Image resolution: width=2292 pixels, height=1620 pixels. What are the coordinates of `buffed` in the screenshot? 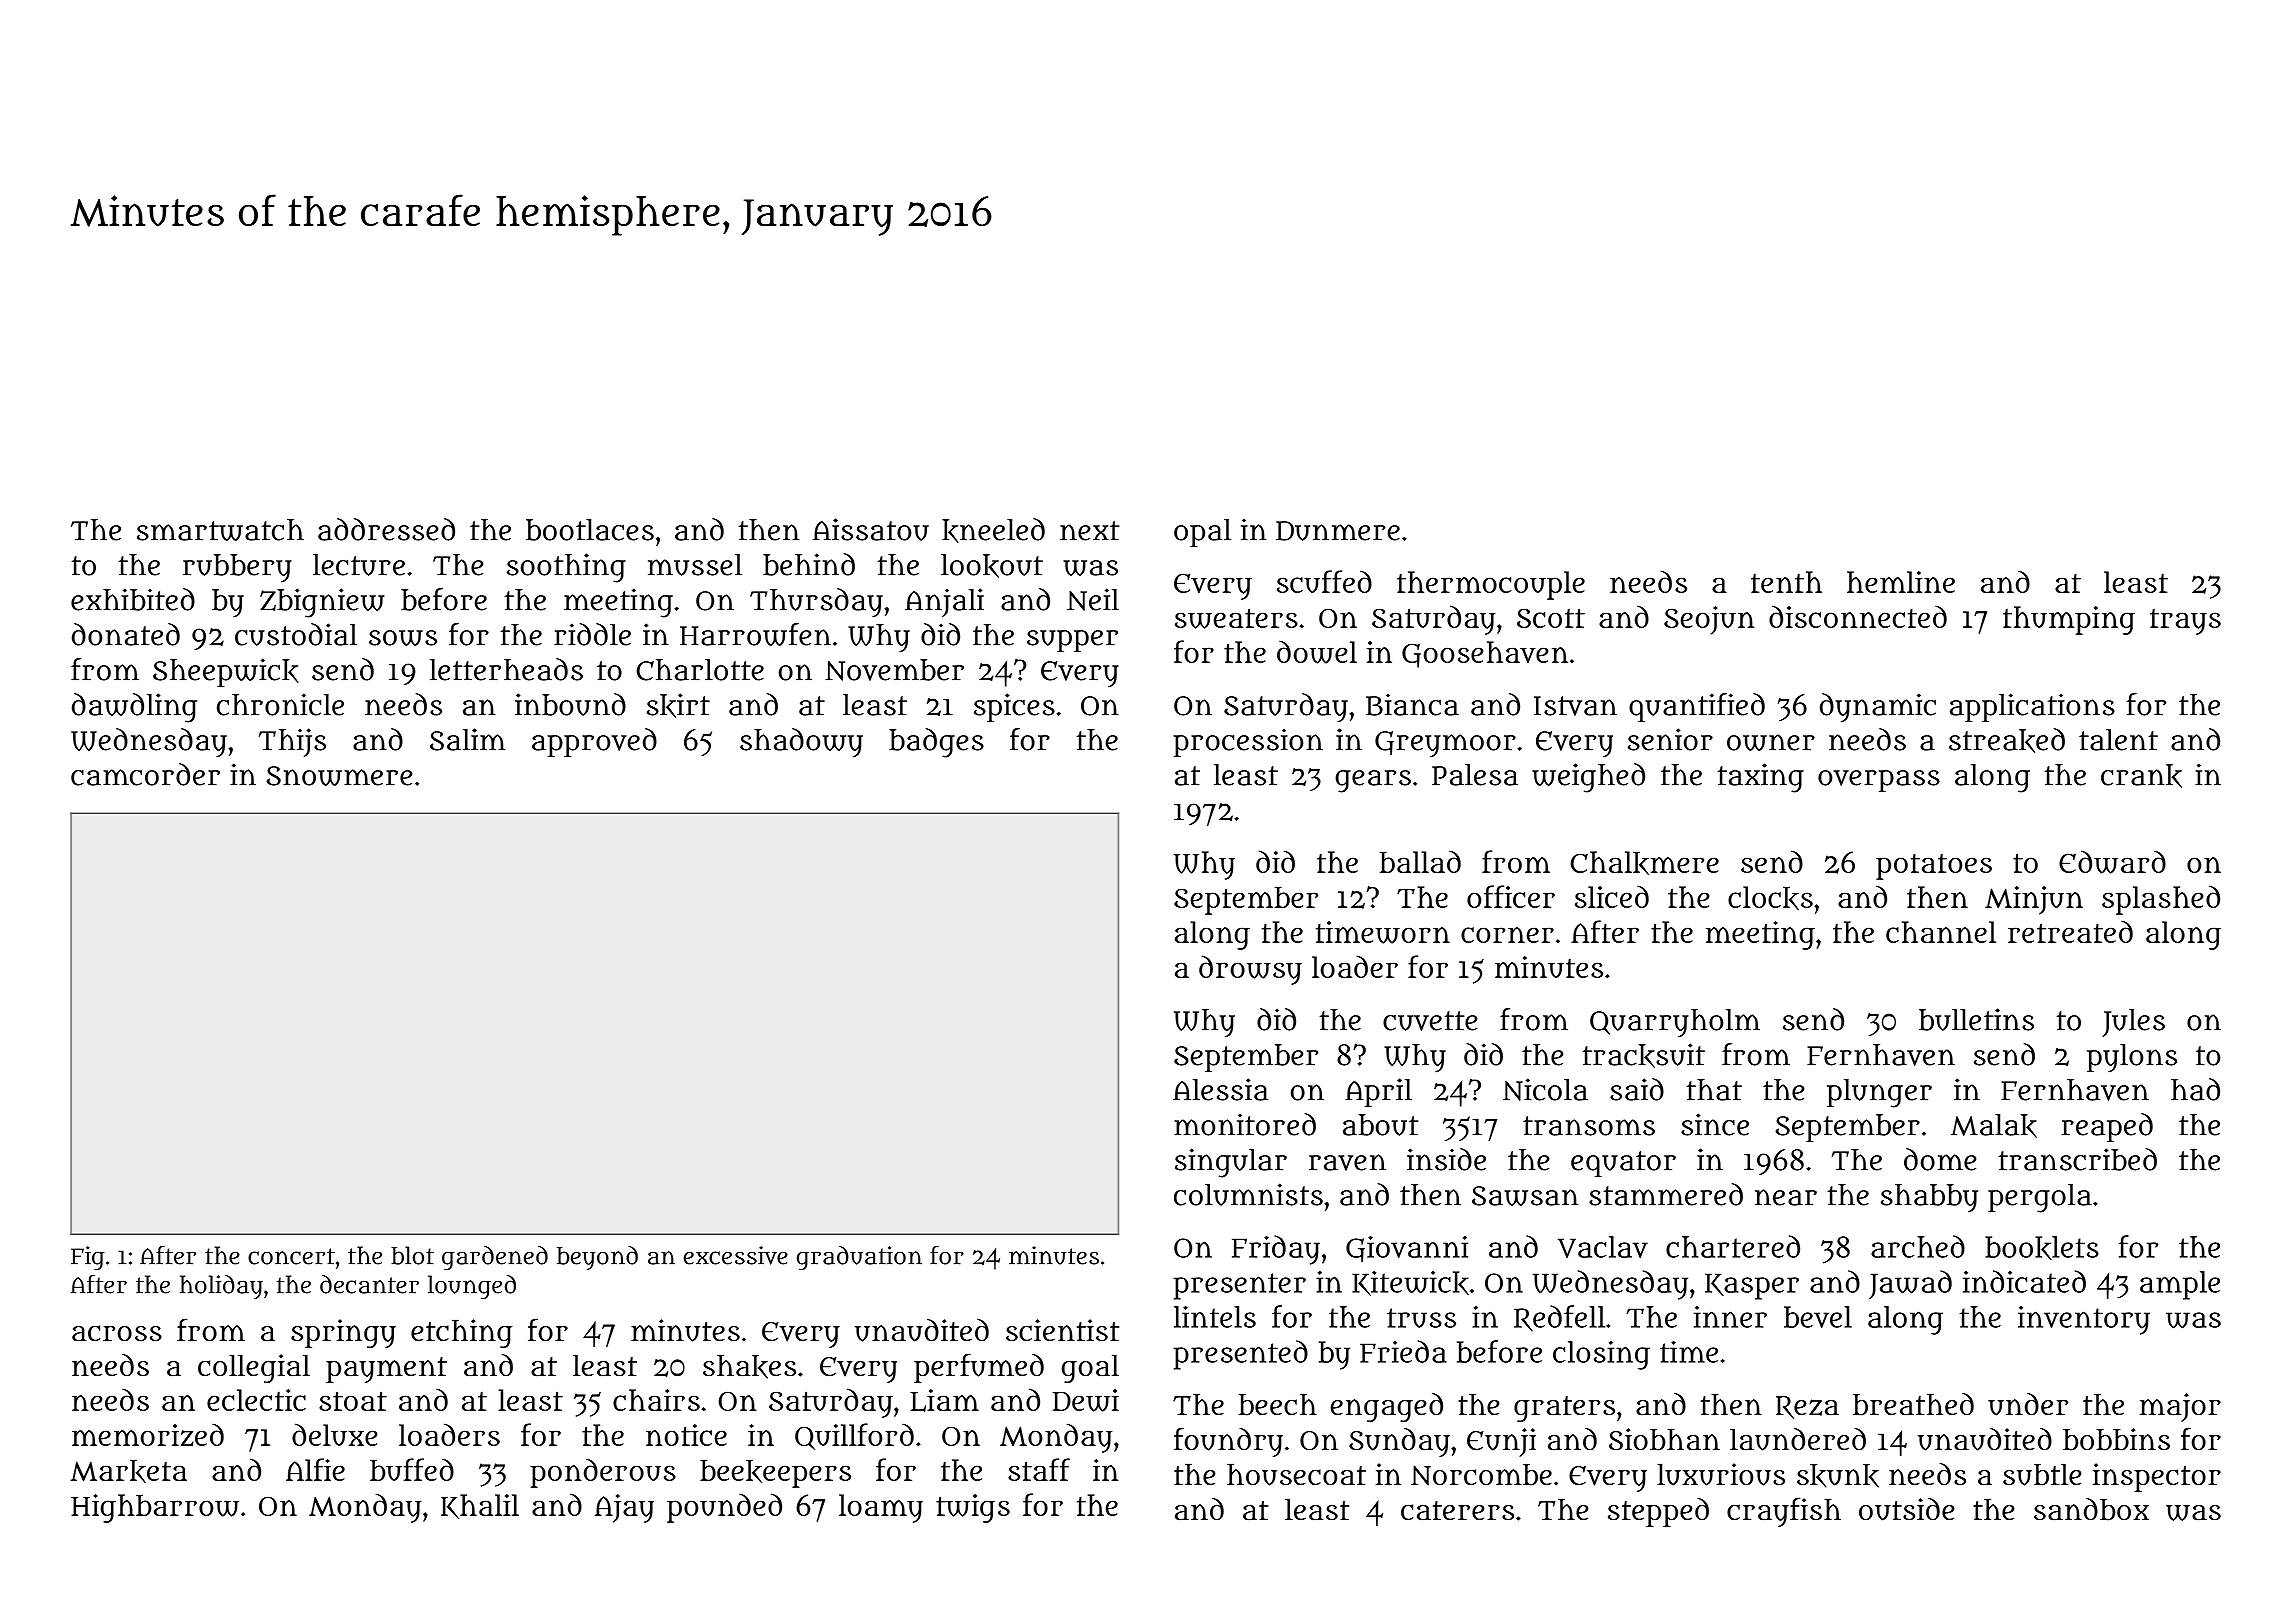 It's located at (412, 1469).
